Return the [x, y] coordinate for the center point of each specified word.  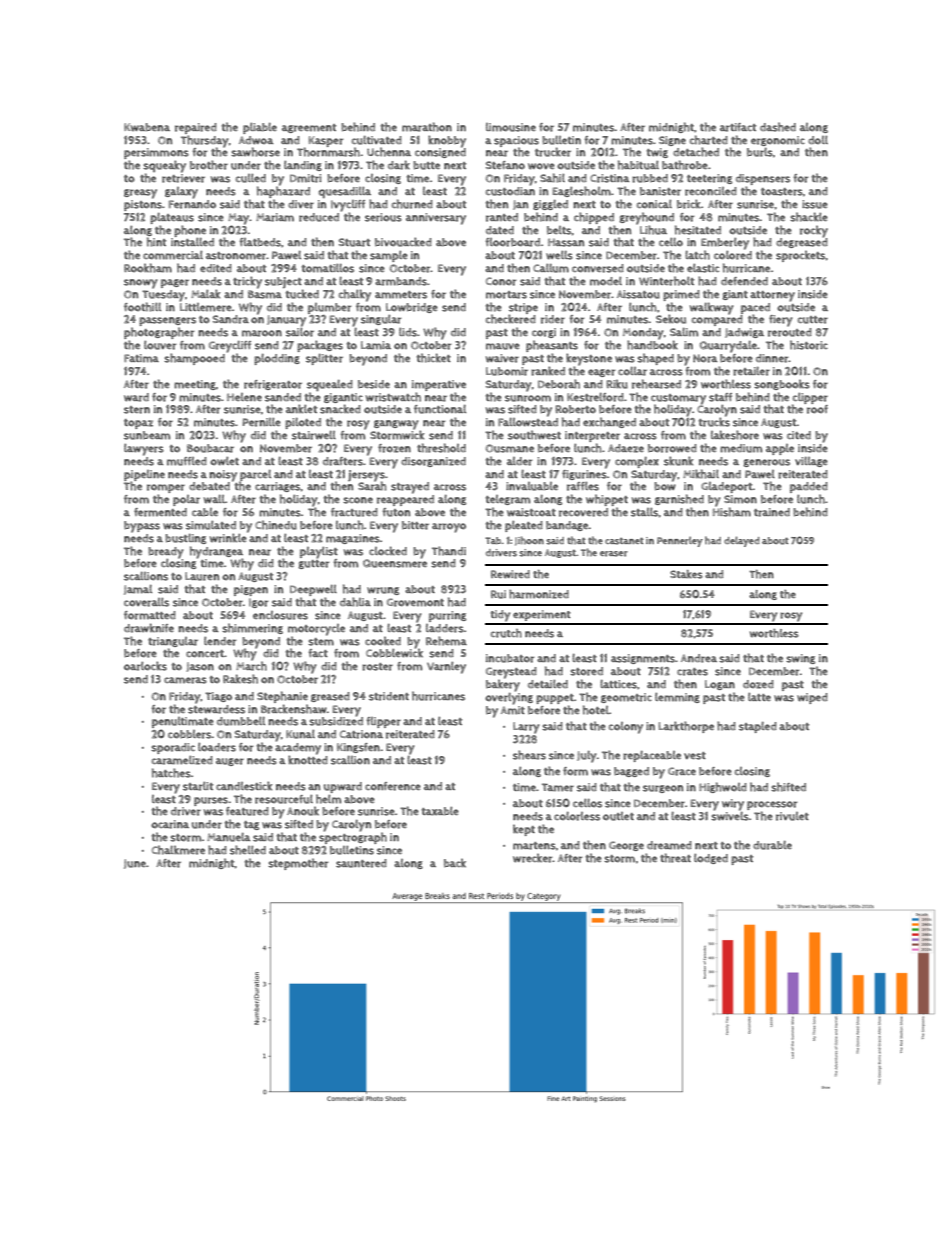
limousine [511, 127]
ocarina [170, 824]
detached [696, 152]
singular [381, 320]
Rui [498, 594]
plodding [277, 359]
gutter [314, 564]
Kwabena [147, 127]
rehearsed [656, 384]
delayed [742, 541]
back [455, 862]
